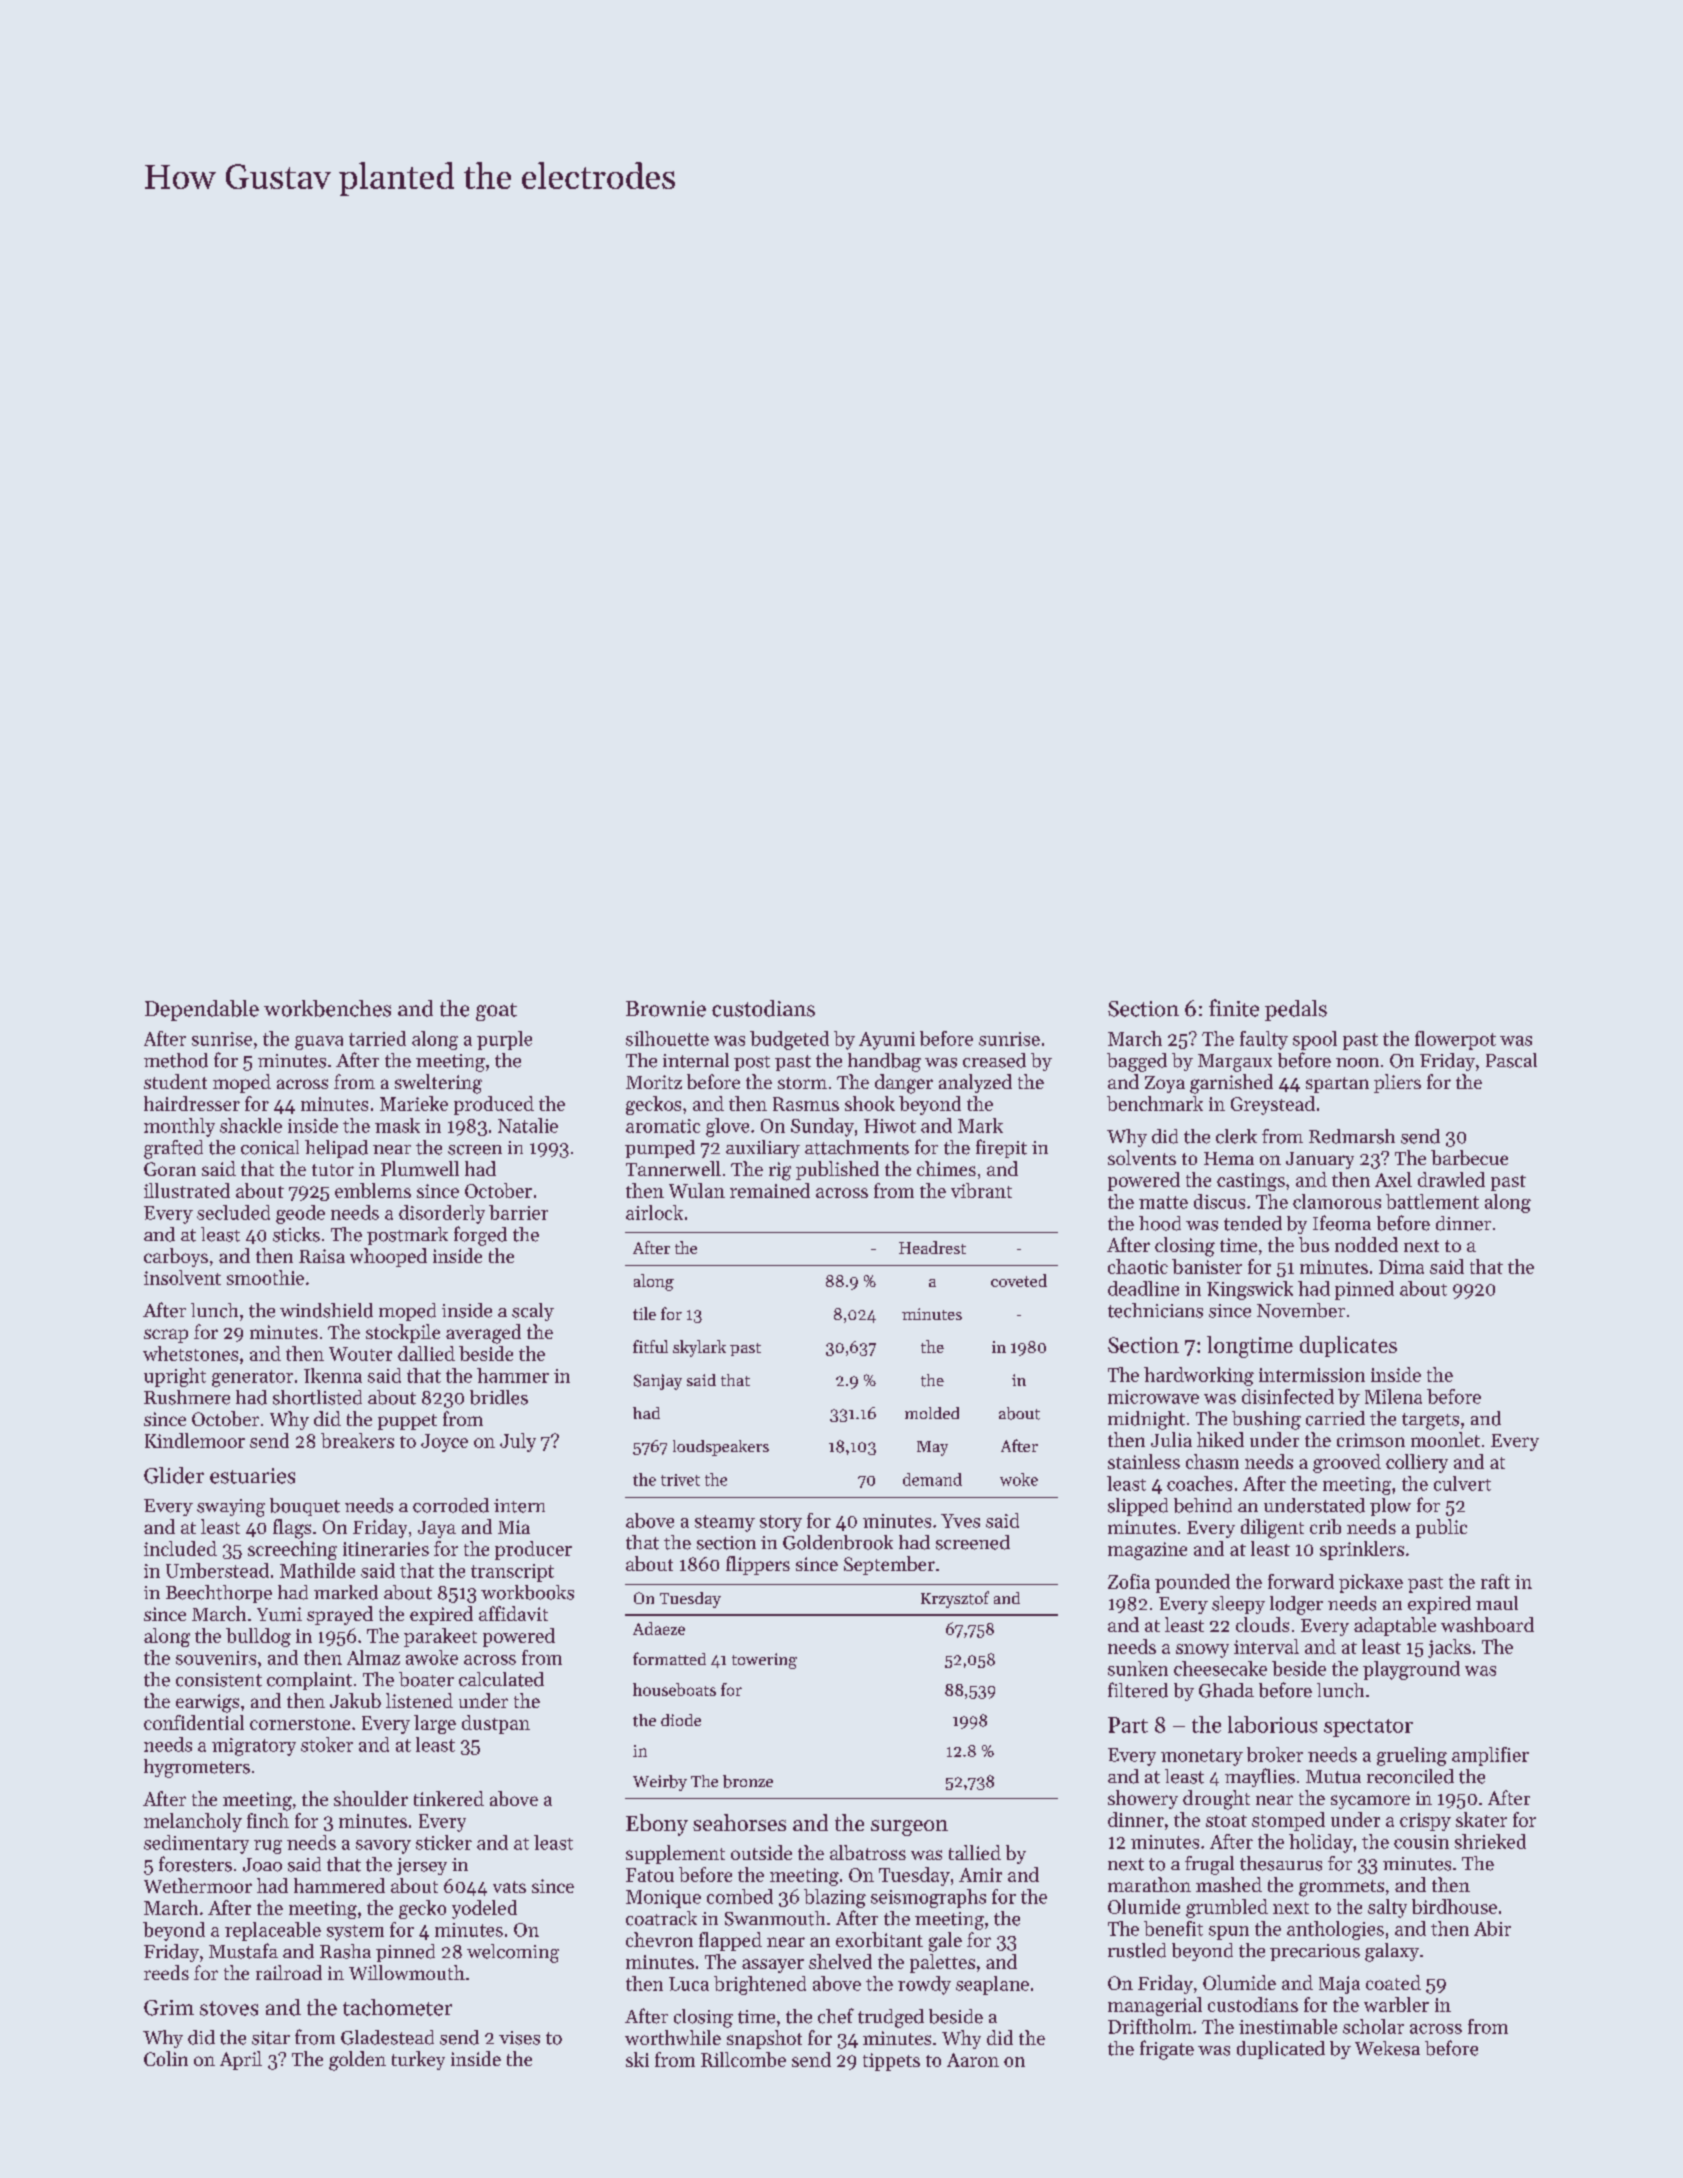 This screenshot has width=1683, height=2178. Describe the element at coordinates (1352, 1136) in the screenshot. I see `Redmarsh` at that location.
